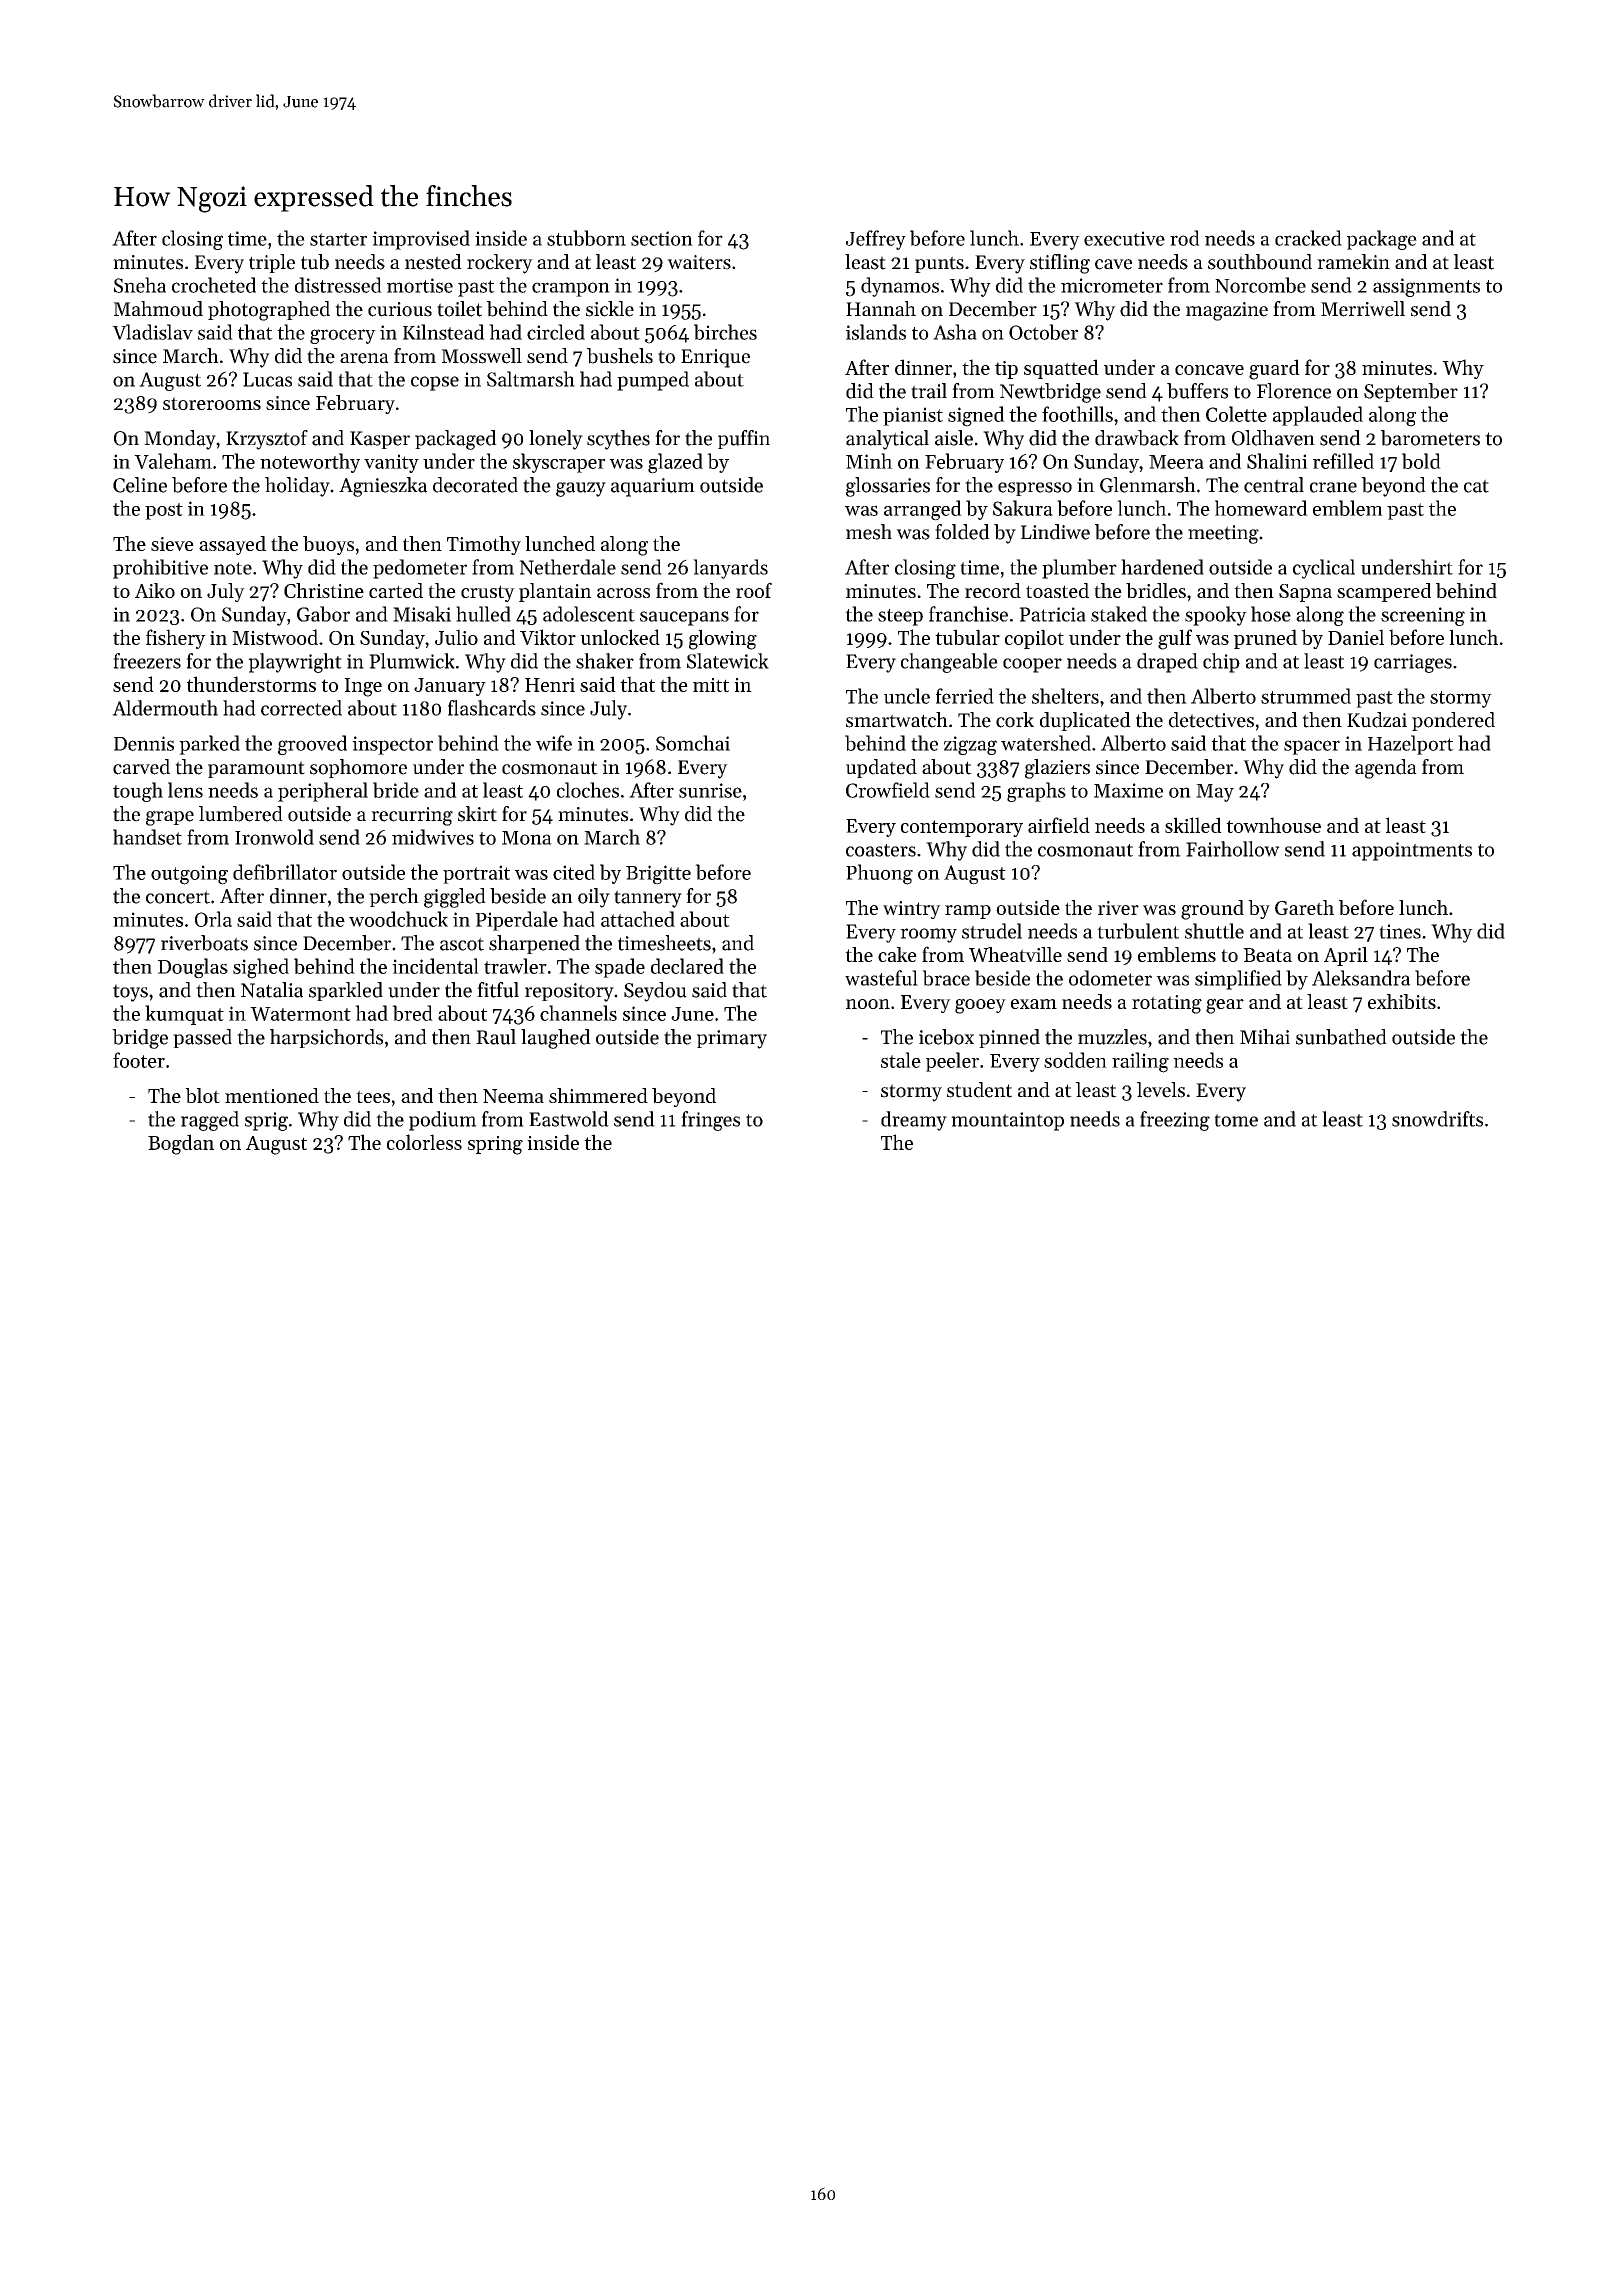 The height and width of the document is (2292, 1620). What do you see at coordinates (1400, 931) in the document?
I see `tines` at bounding box center [1400, 931].
